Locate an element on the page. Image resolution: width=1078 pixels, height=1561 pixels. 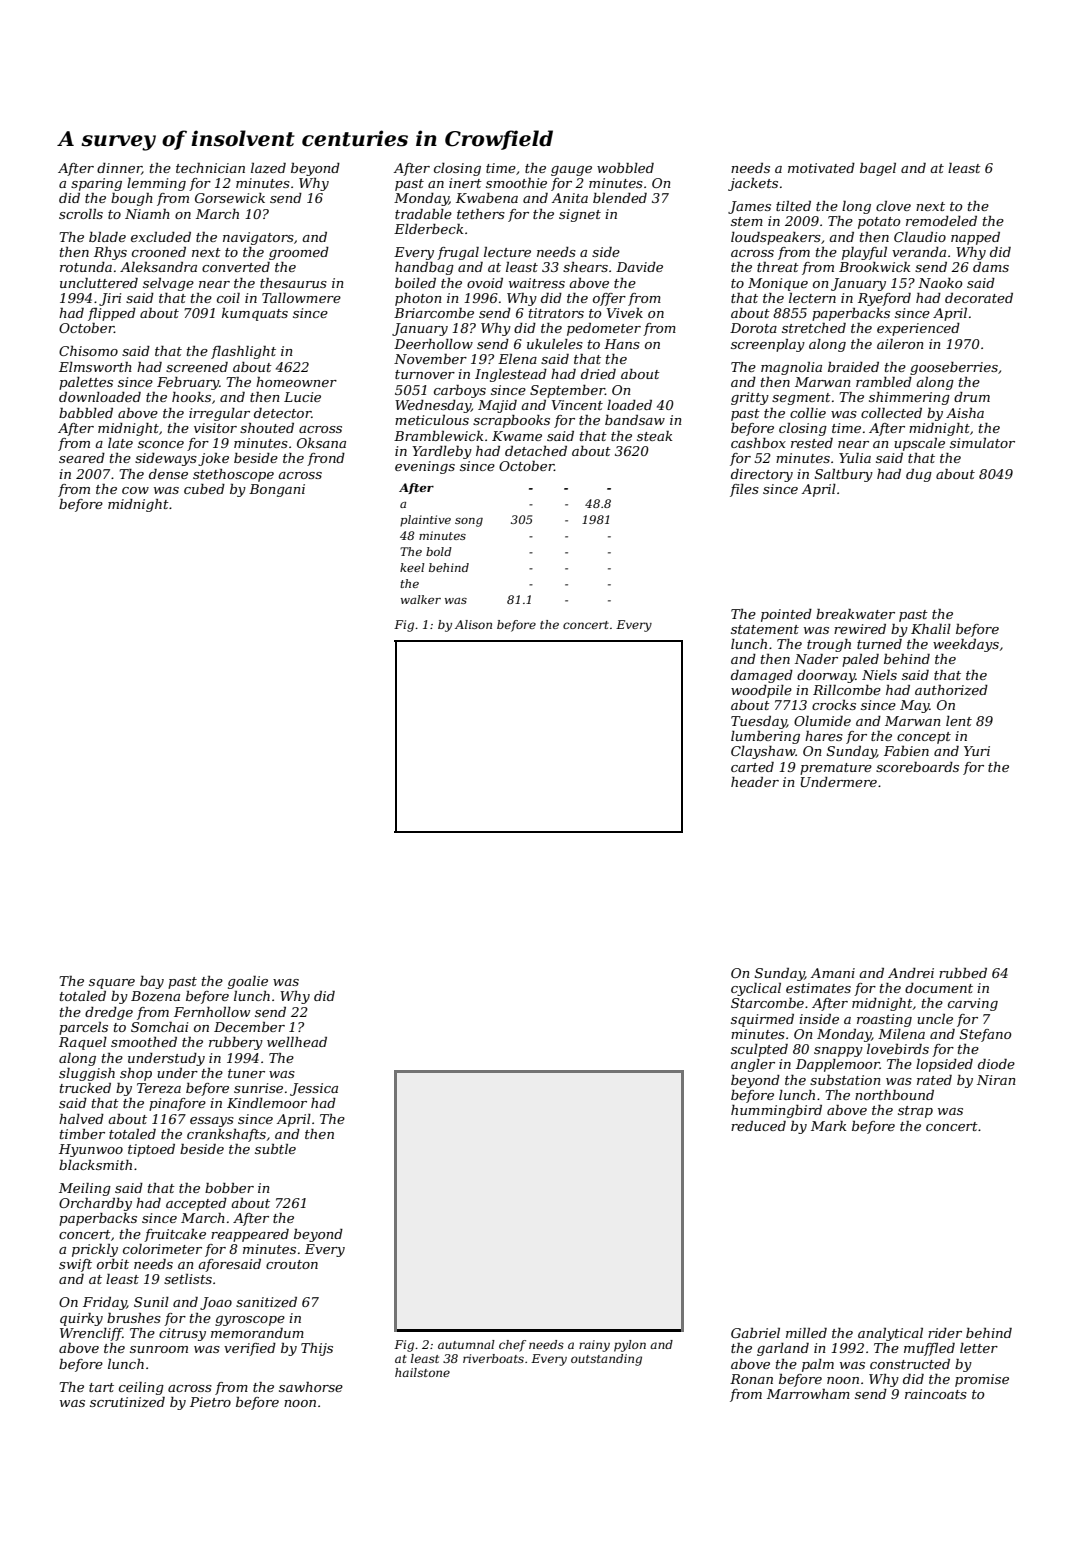
sawhorse is located at coordinates (311, 1387).
